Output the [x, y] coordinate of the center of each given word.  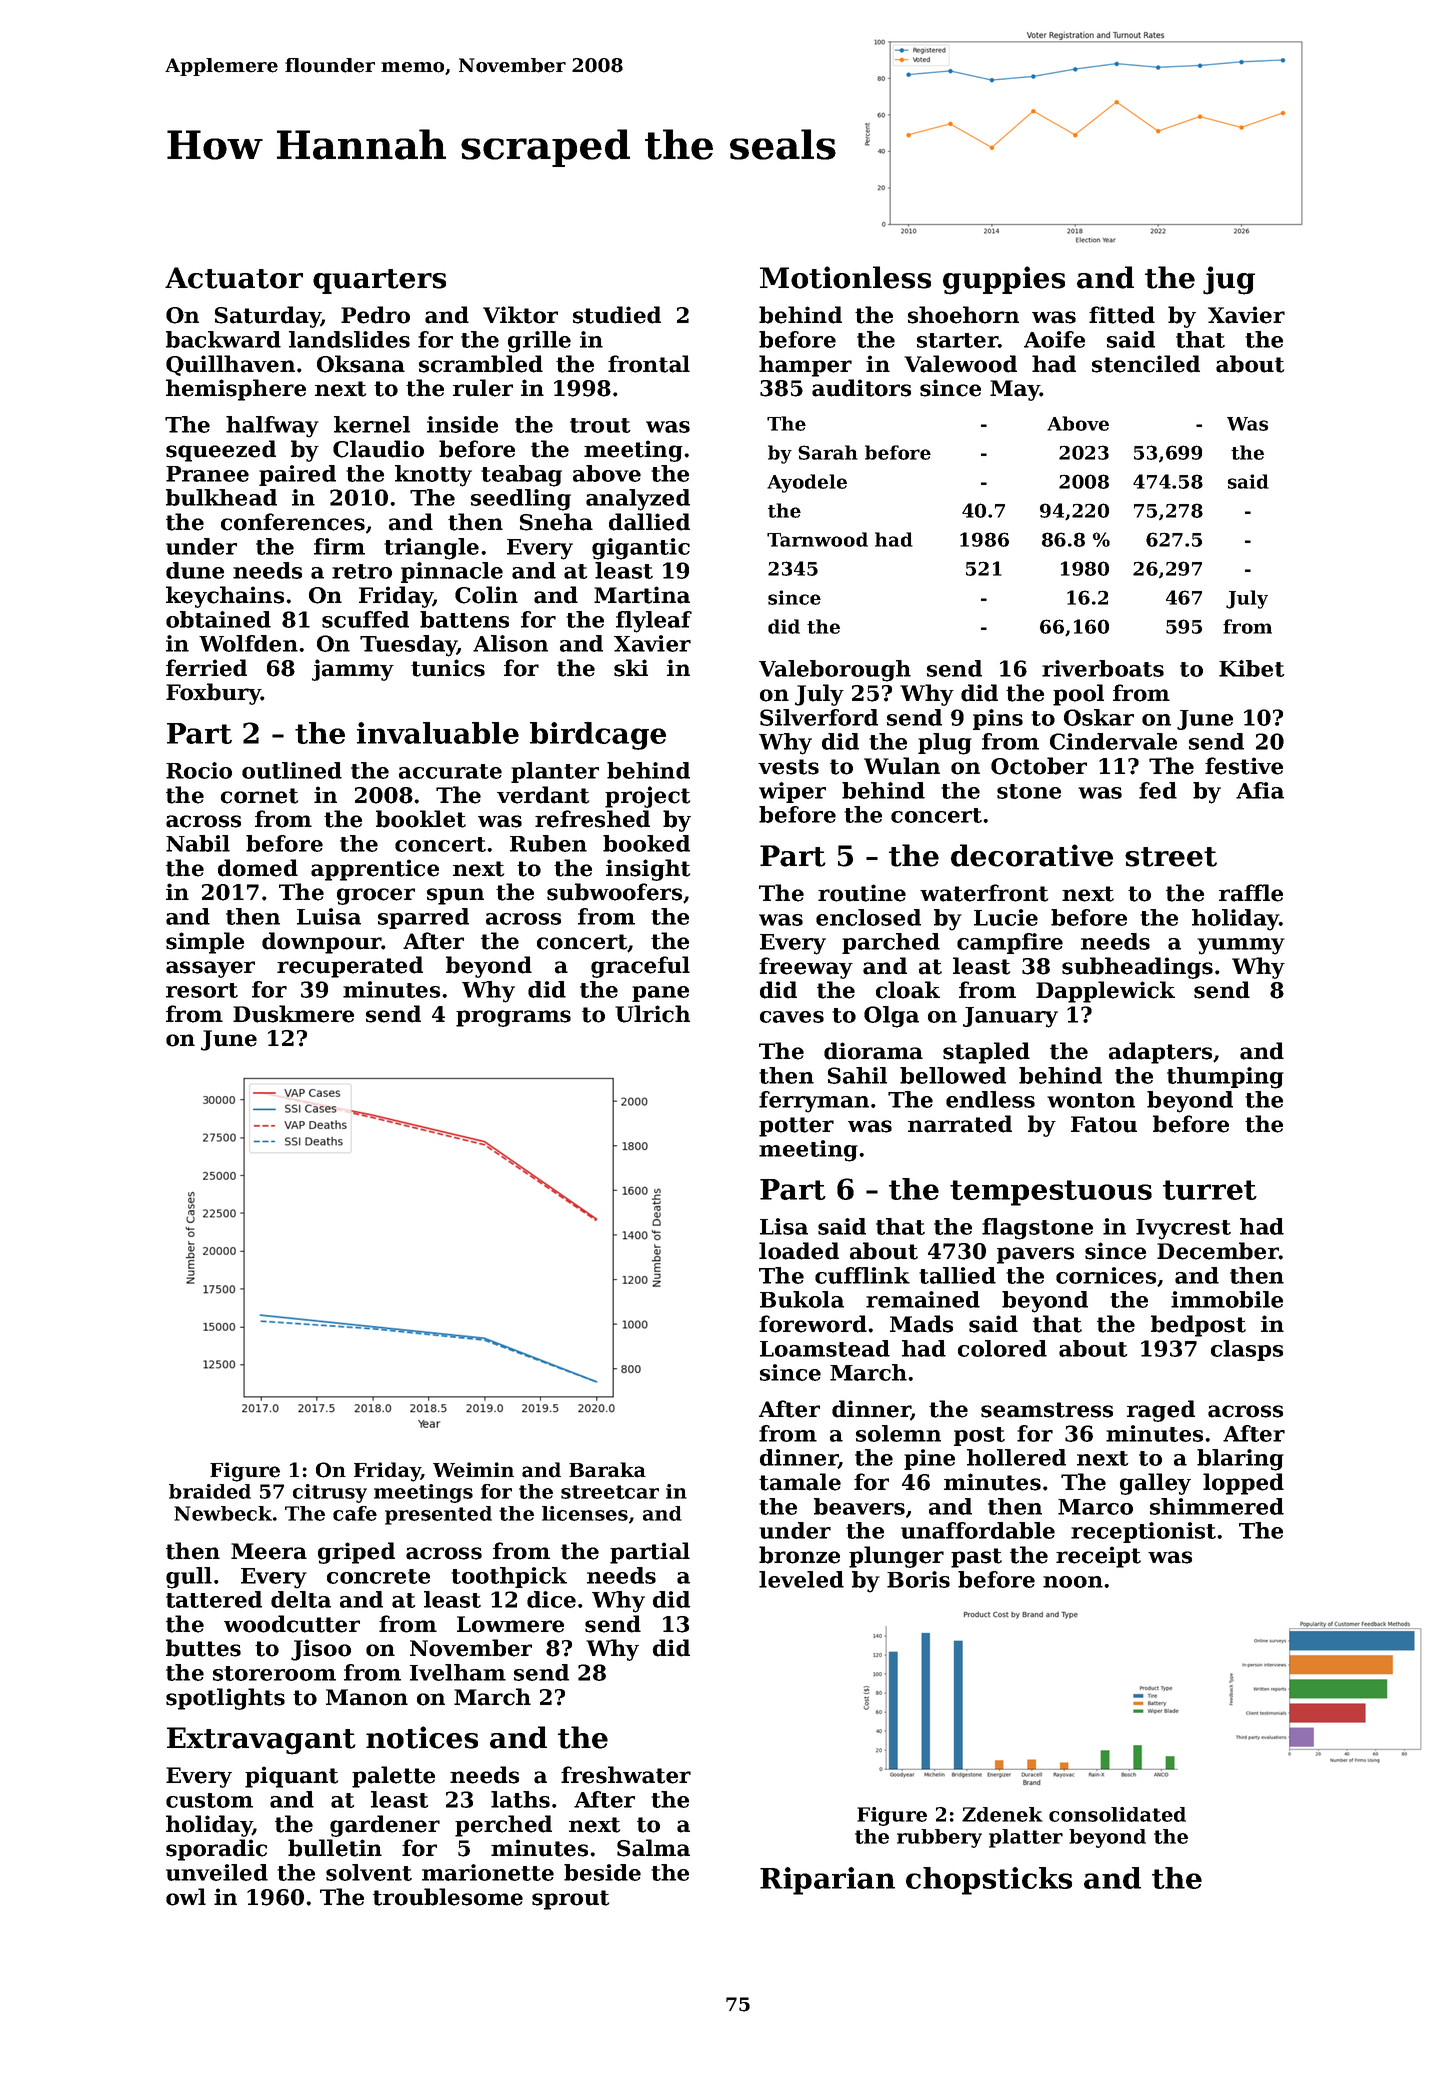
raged [1161, 1411]
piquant [291, 1777]
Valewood [960, 364]
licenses [585, 1513]
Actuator [234, 278]
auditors [861, 388]
